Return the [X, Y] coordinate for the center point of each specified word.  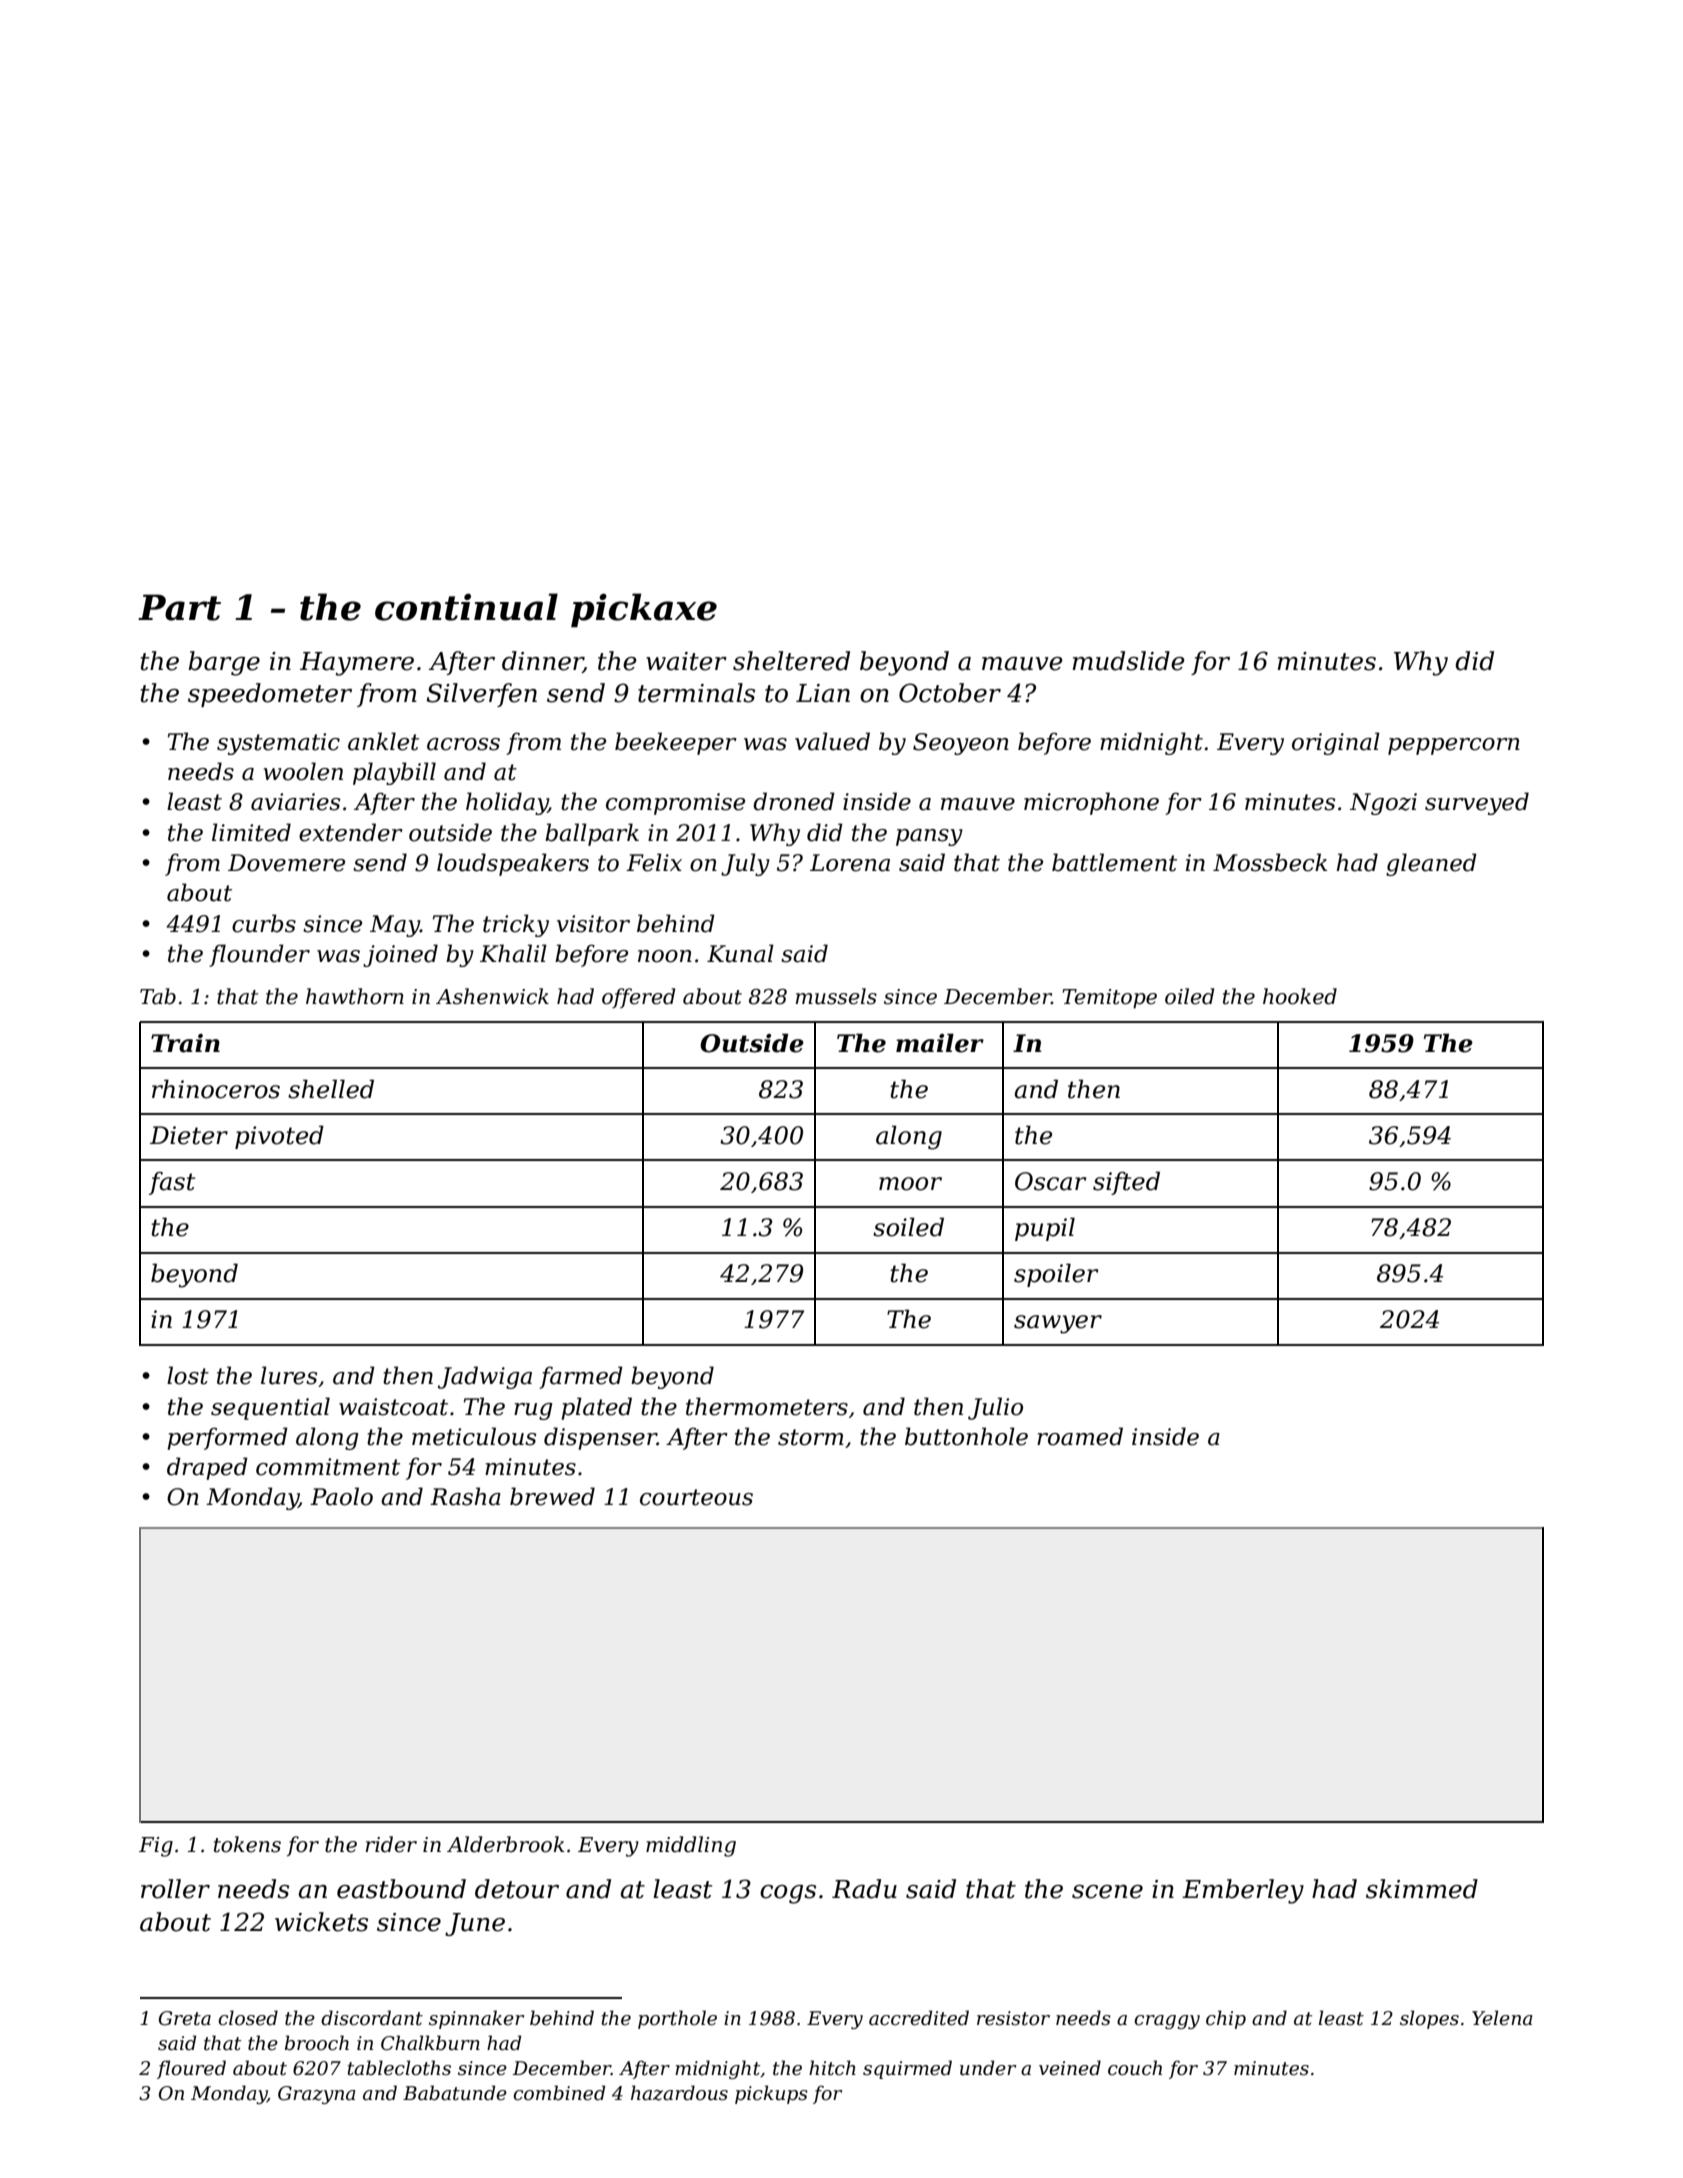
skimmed [1422, 1889]
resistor [1013, 2018]
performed [227, 1438]
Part [179, 607]
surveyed [1477, 803]
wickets [321, 1922]
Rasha [465, 1496]
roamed [1080, 1436]
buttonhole [966, 1436]
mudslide [1128, 661]
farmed [581, 1377]
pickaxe [644, 610]
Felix [654, 862]
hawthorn [355, 996]
